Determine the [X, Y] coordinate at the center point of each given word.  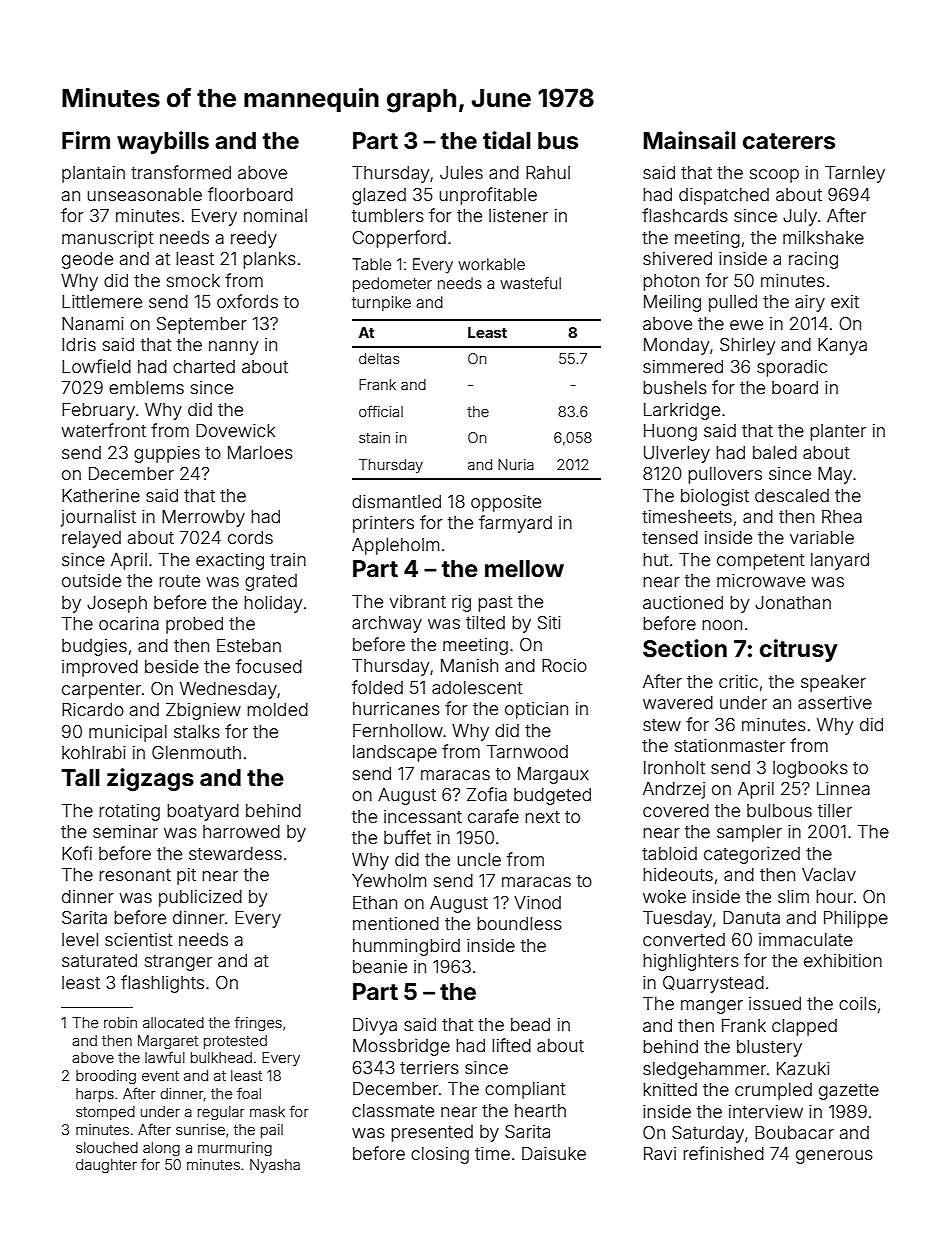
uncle [479, 859]
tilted [485, 622]
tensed [670, 537]
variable [822, 537]
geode [87, 260]
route [179, 581]
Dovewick [235, 430]
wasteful [530, 283]
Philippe [856, 919]
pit [186, 876]
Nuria [516, 464]
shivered [677, 258]
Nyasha [275, 1166]
